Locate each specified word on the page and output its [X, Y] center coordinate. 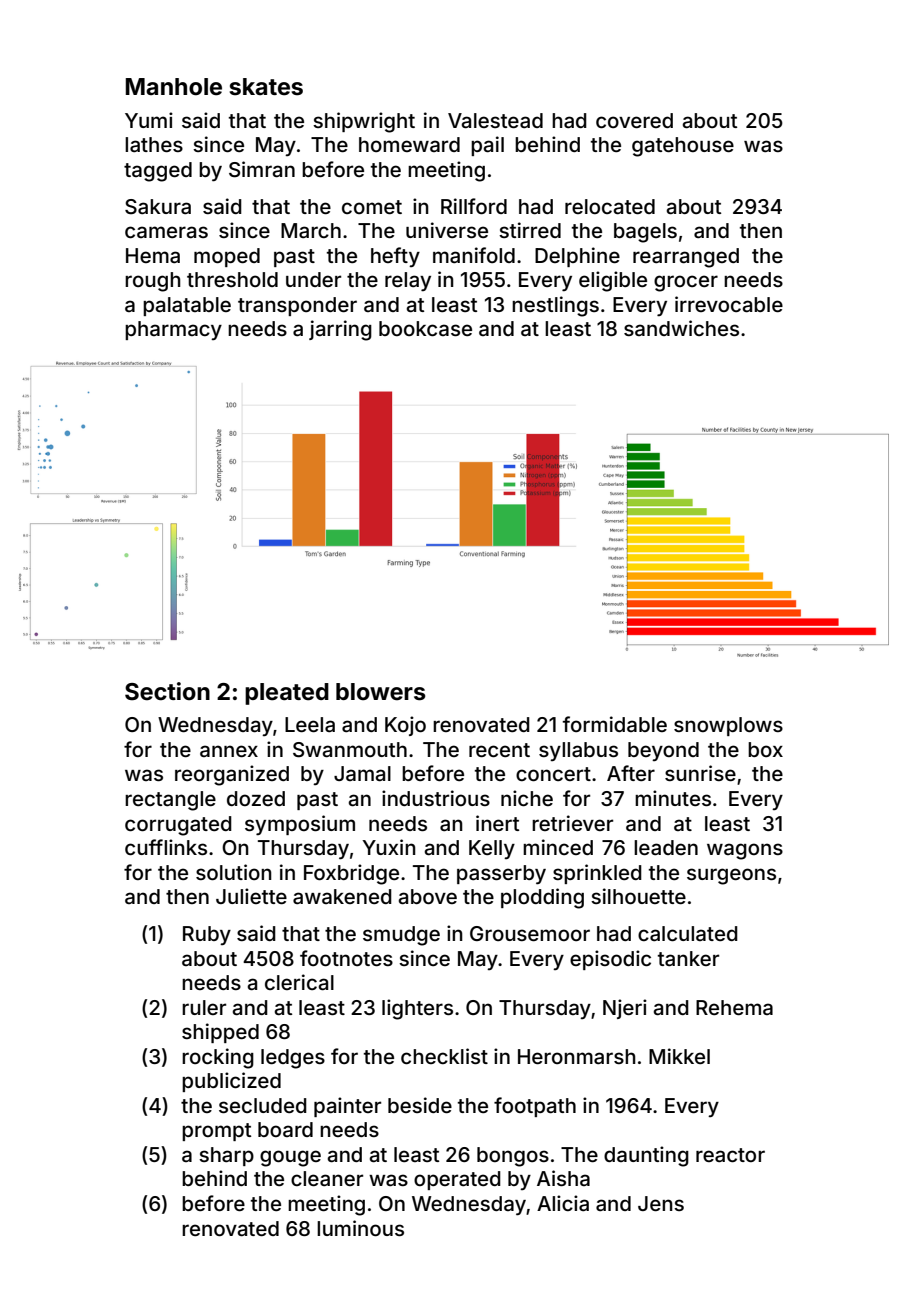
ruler [204, 1007]
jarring [340, 330]
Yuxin [388, 847]
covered [634, 120]
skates [266, 87]
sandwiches [681, 328]
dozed [256, 798]
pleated [287, 694]
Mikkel [679, 1056]
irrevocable [729, 304]
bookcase [425, 328]
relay [408, 282]
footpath [535, 1107]
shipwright [364, 122]
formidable [615, 724]
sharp [226, 1156]
